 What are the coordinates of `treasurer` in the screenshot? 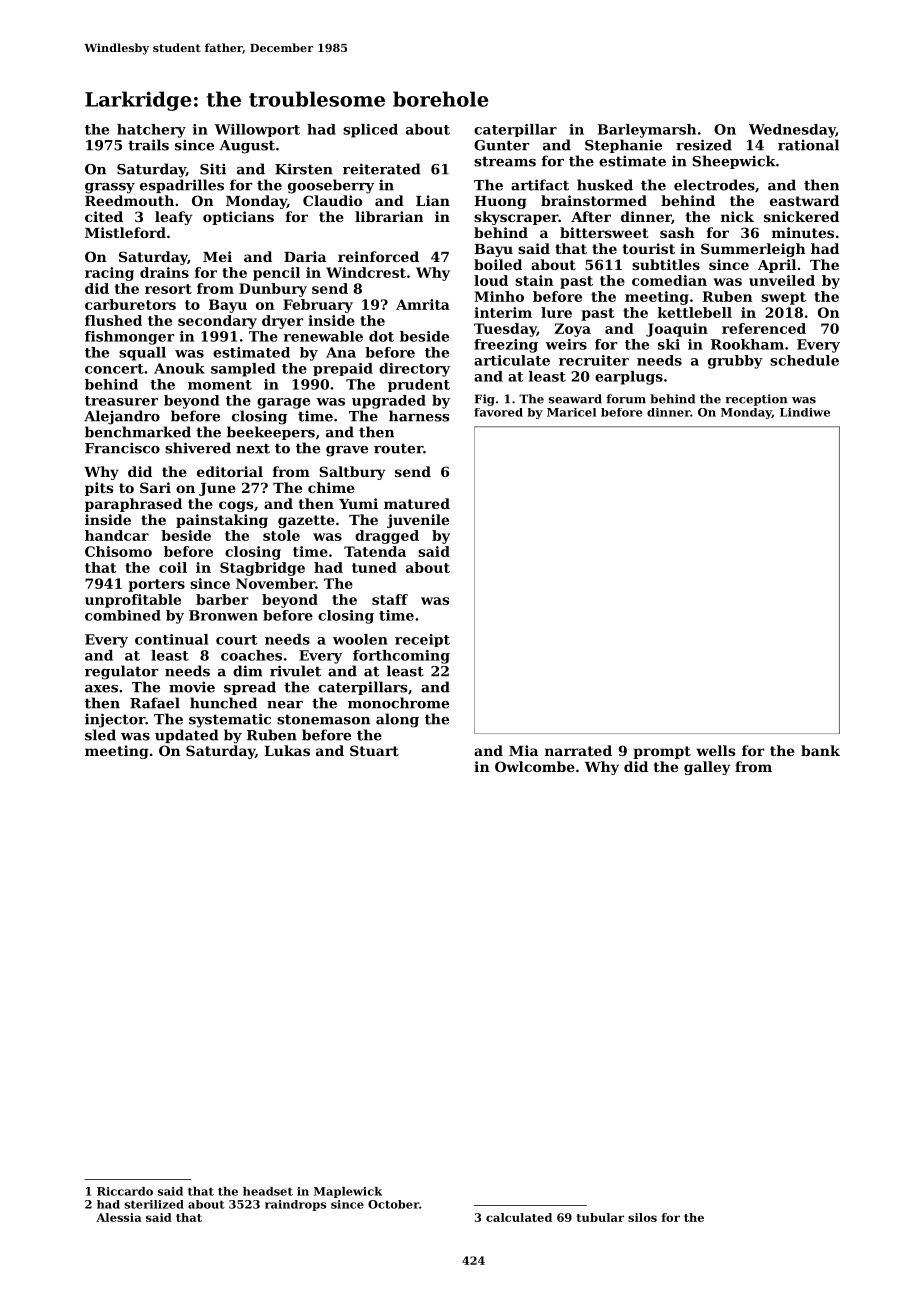 It's located at (121, 401).
